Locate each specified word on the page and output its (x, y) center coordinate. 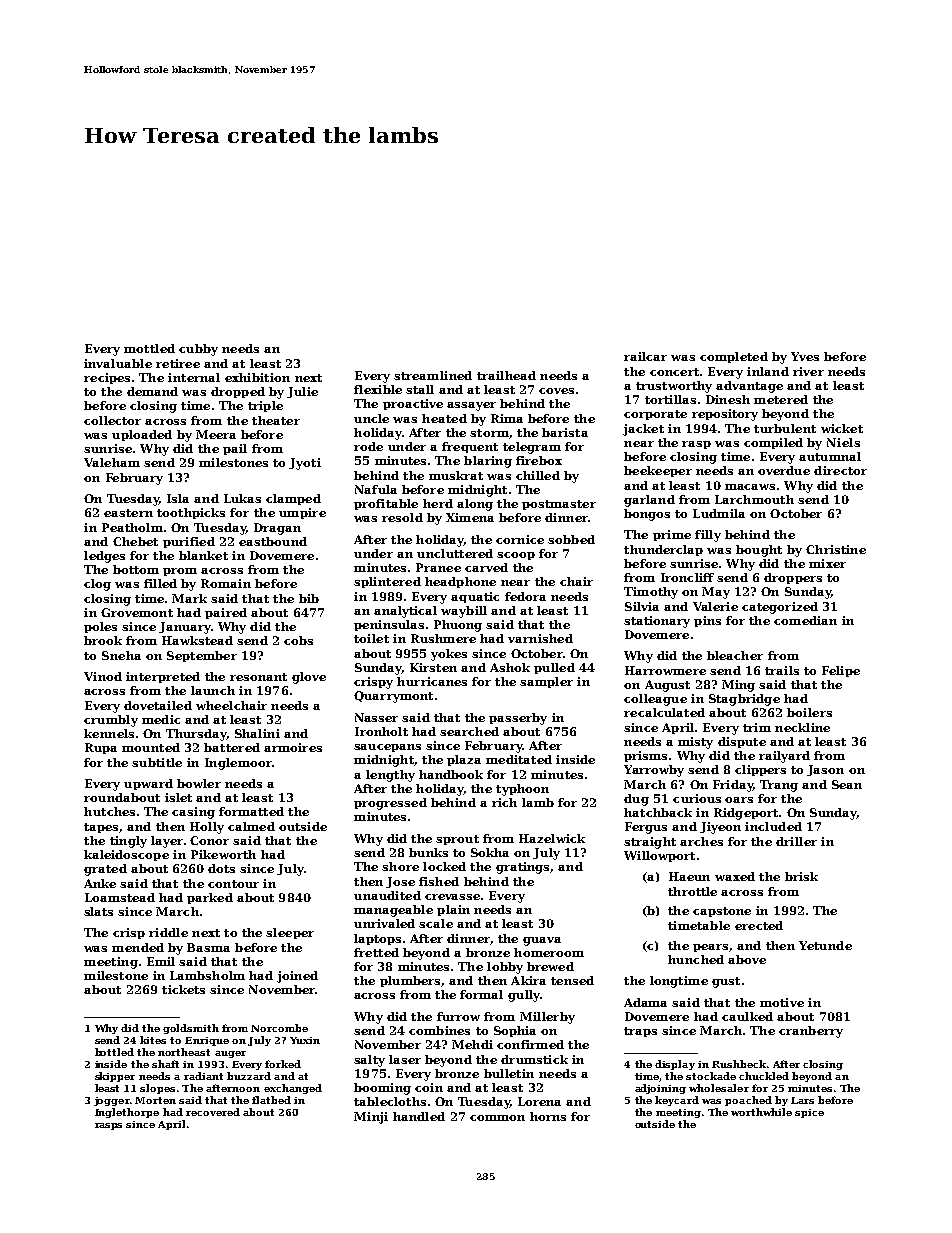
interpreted (163, 677)
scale (436, 923)
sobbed (571, 539)
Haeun (689, 876)
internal (194, 377)
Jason (825, 770)
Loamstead (120, 897)
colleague (655, 700)
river (808, 371)
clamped (293, 499)
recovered (213, 1112)
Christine (836, 549)
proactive (413, 404)
